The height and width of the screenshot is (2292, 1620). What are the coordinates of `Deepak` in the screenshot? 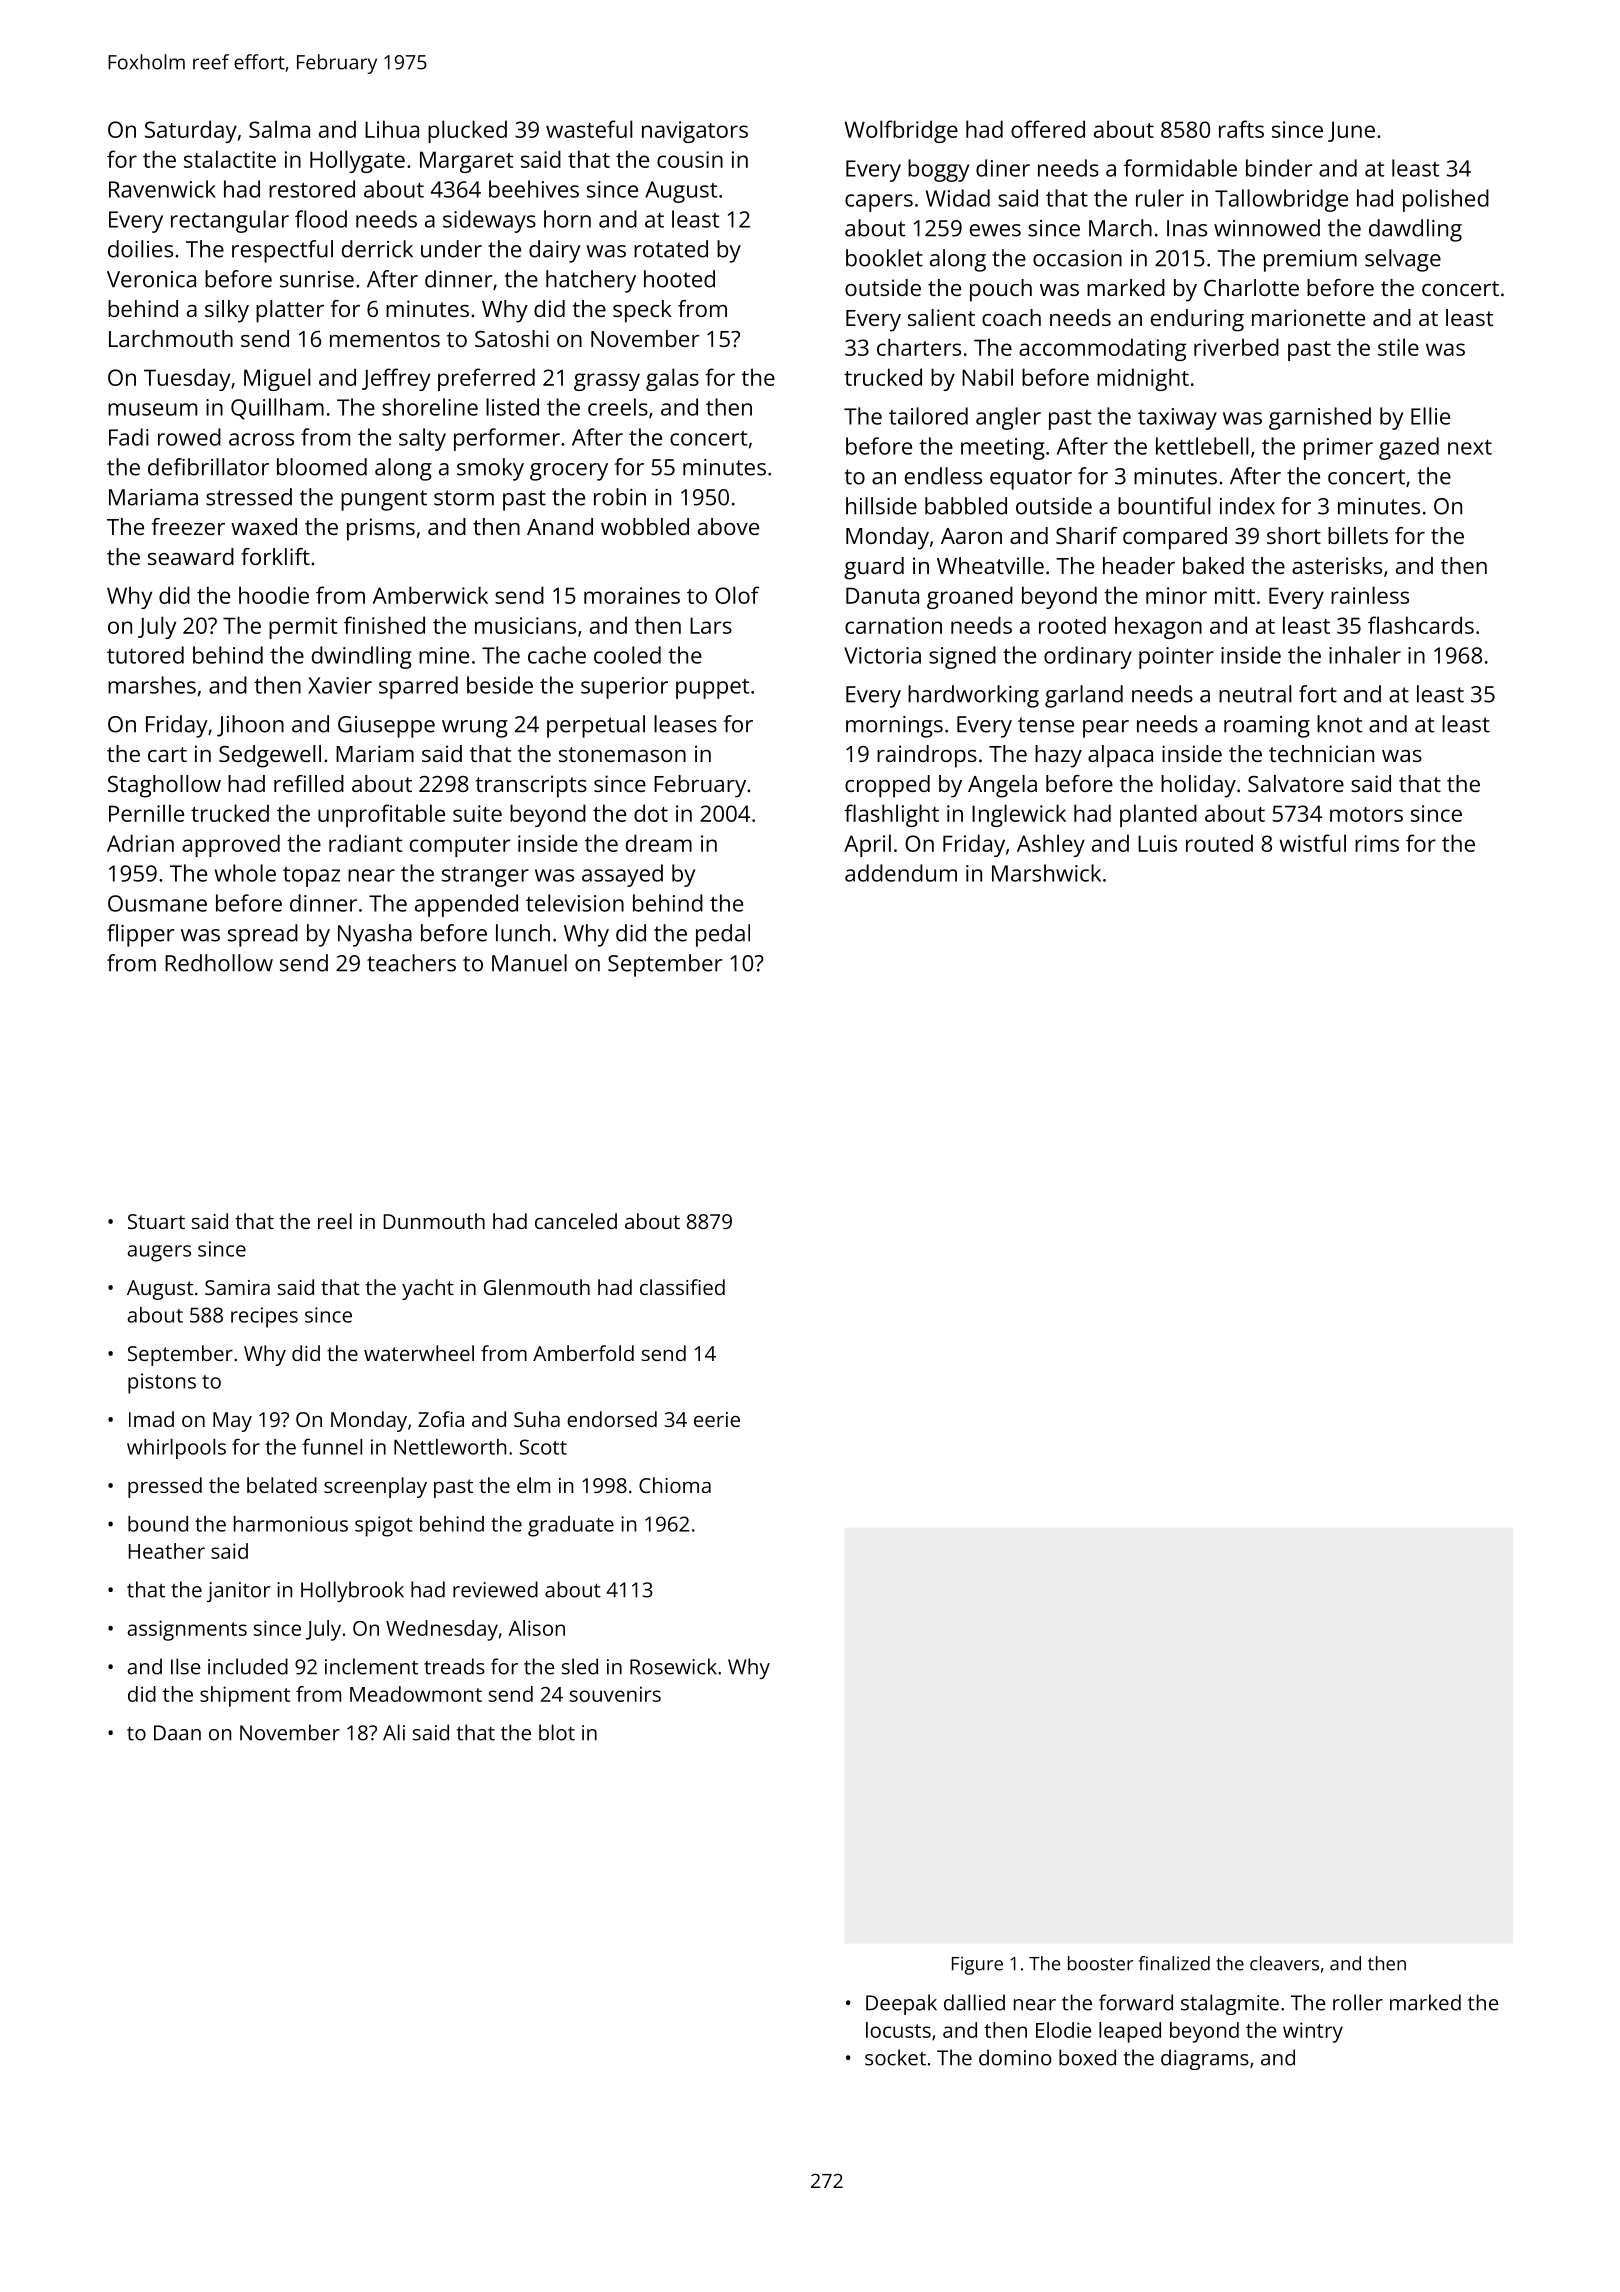 It's located at (901, 2004).
